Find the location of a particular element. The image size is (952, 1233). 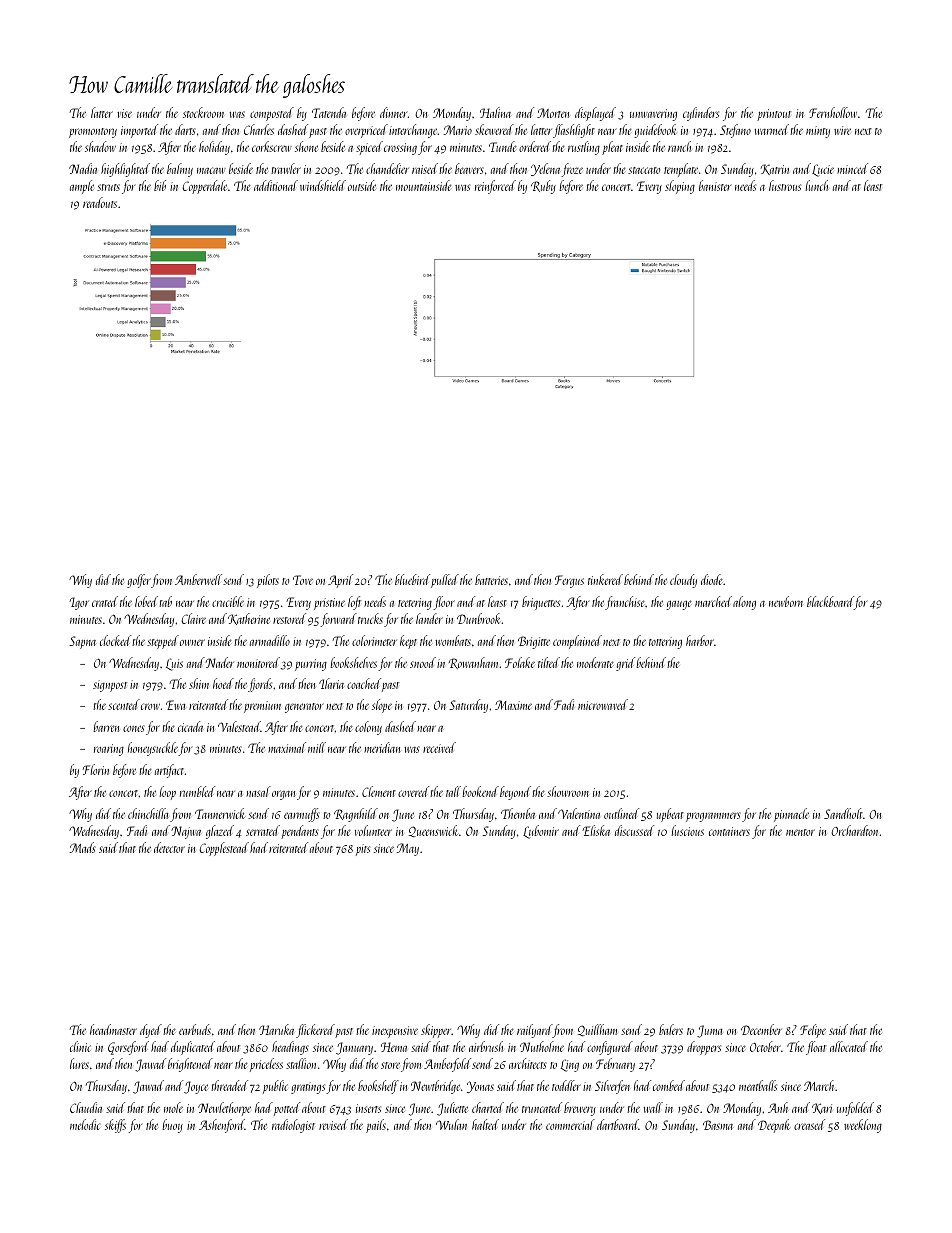

newborn is located at coordinates (786, 601).
